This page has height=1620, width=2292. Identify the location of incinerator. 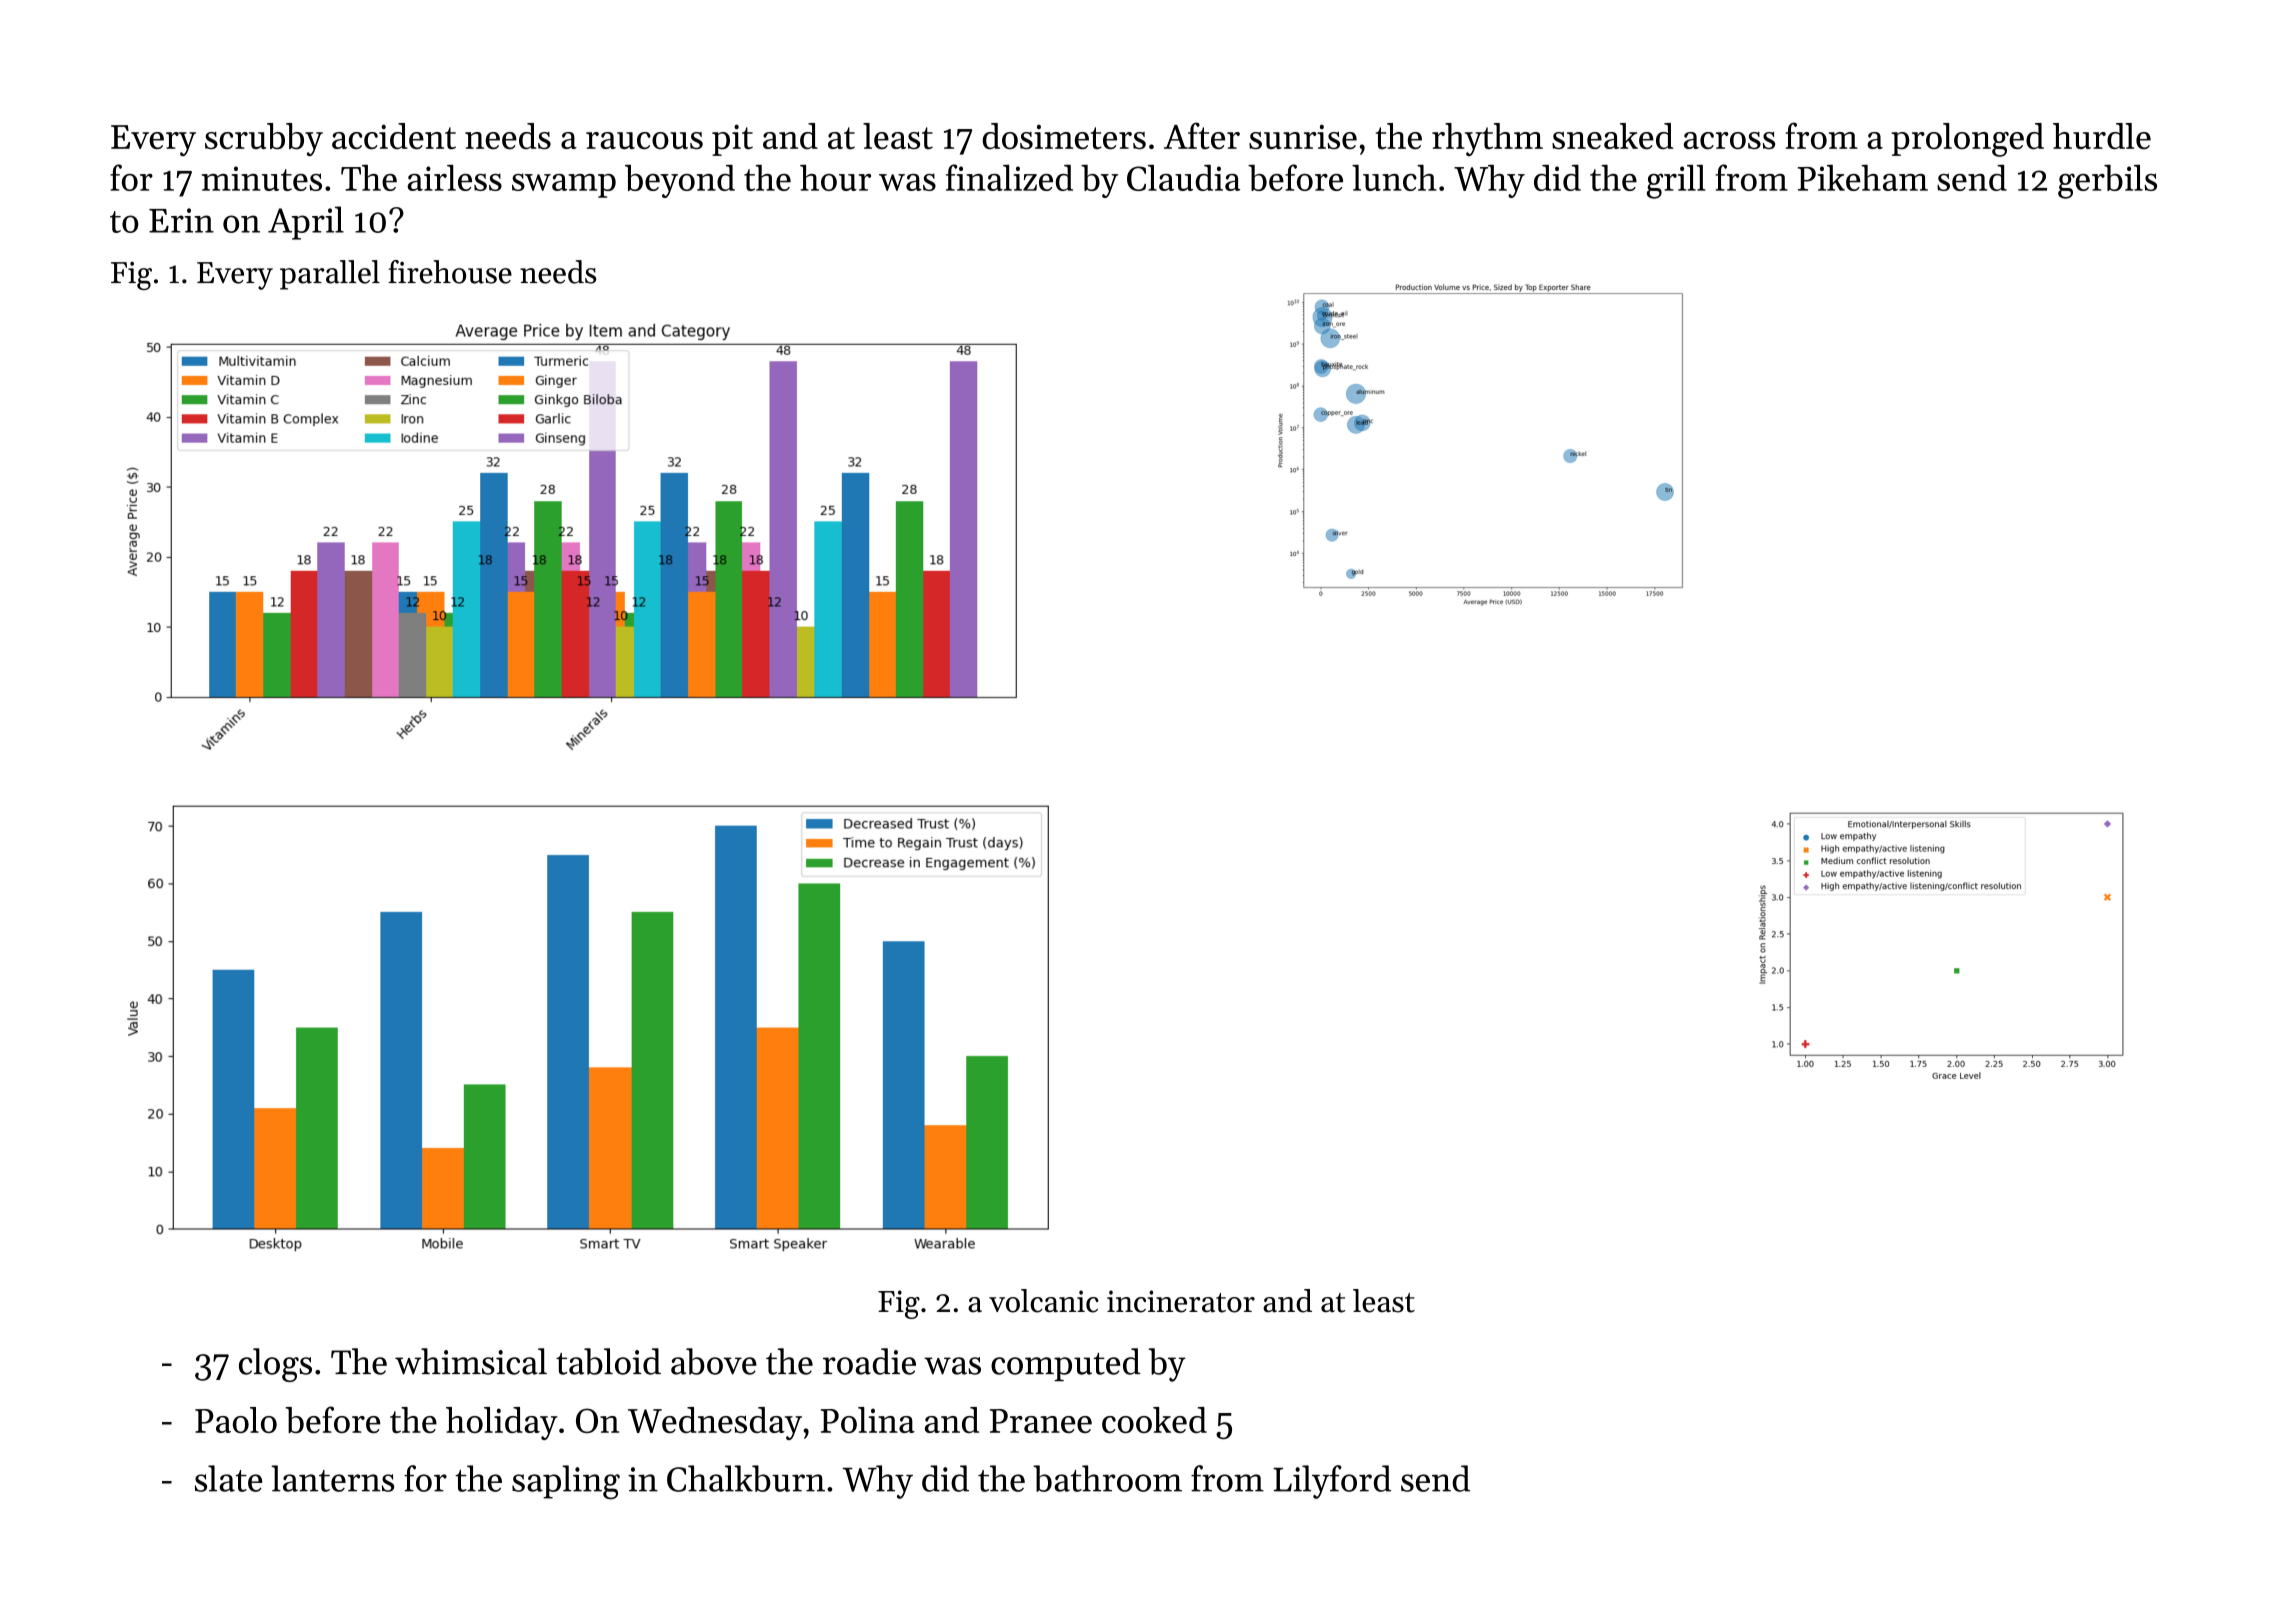
(1181, 1301).
